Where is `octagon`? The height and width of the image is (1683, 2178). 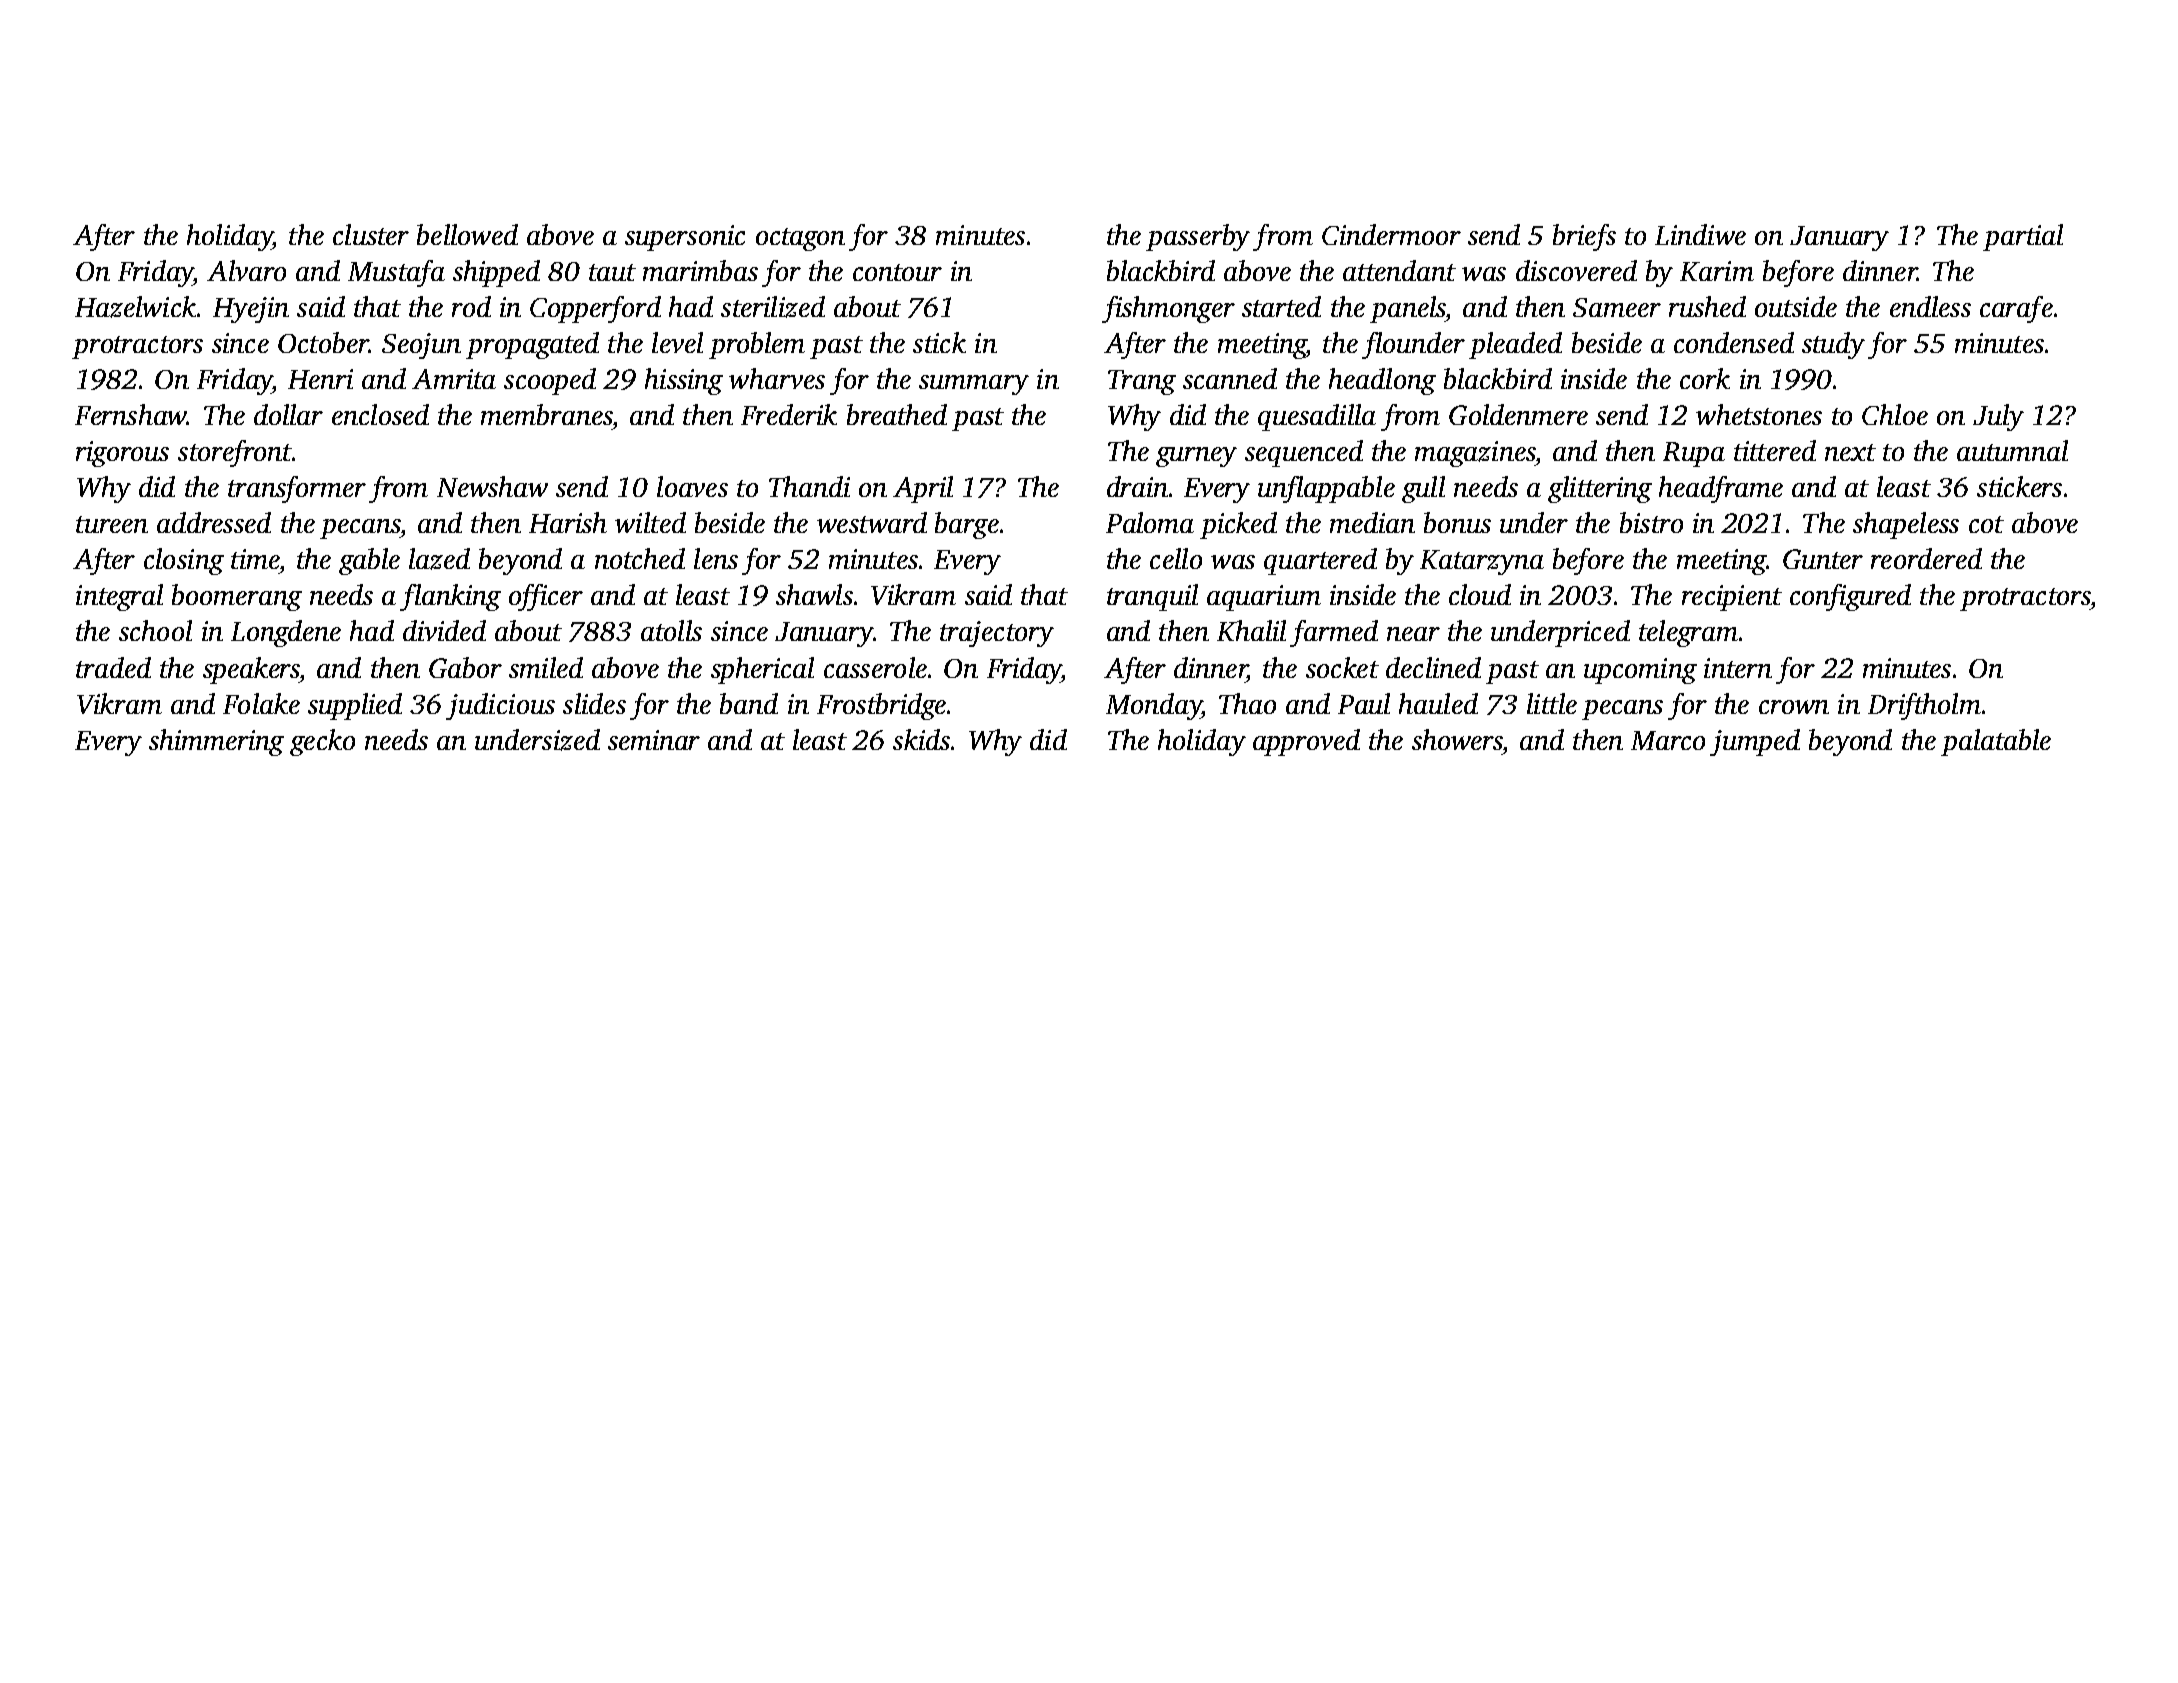
octagon is located at coordinates (800, 239).
